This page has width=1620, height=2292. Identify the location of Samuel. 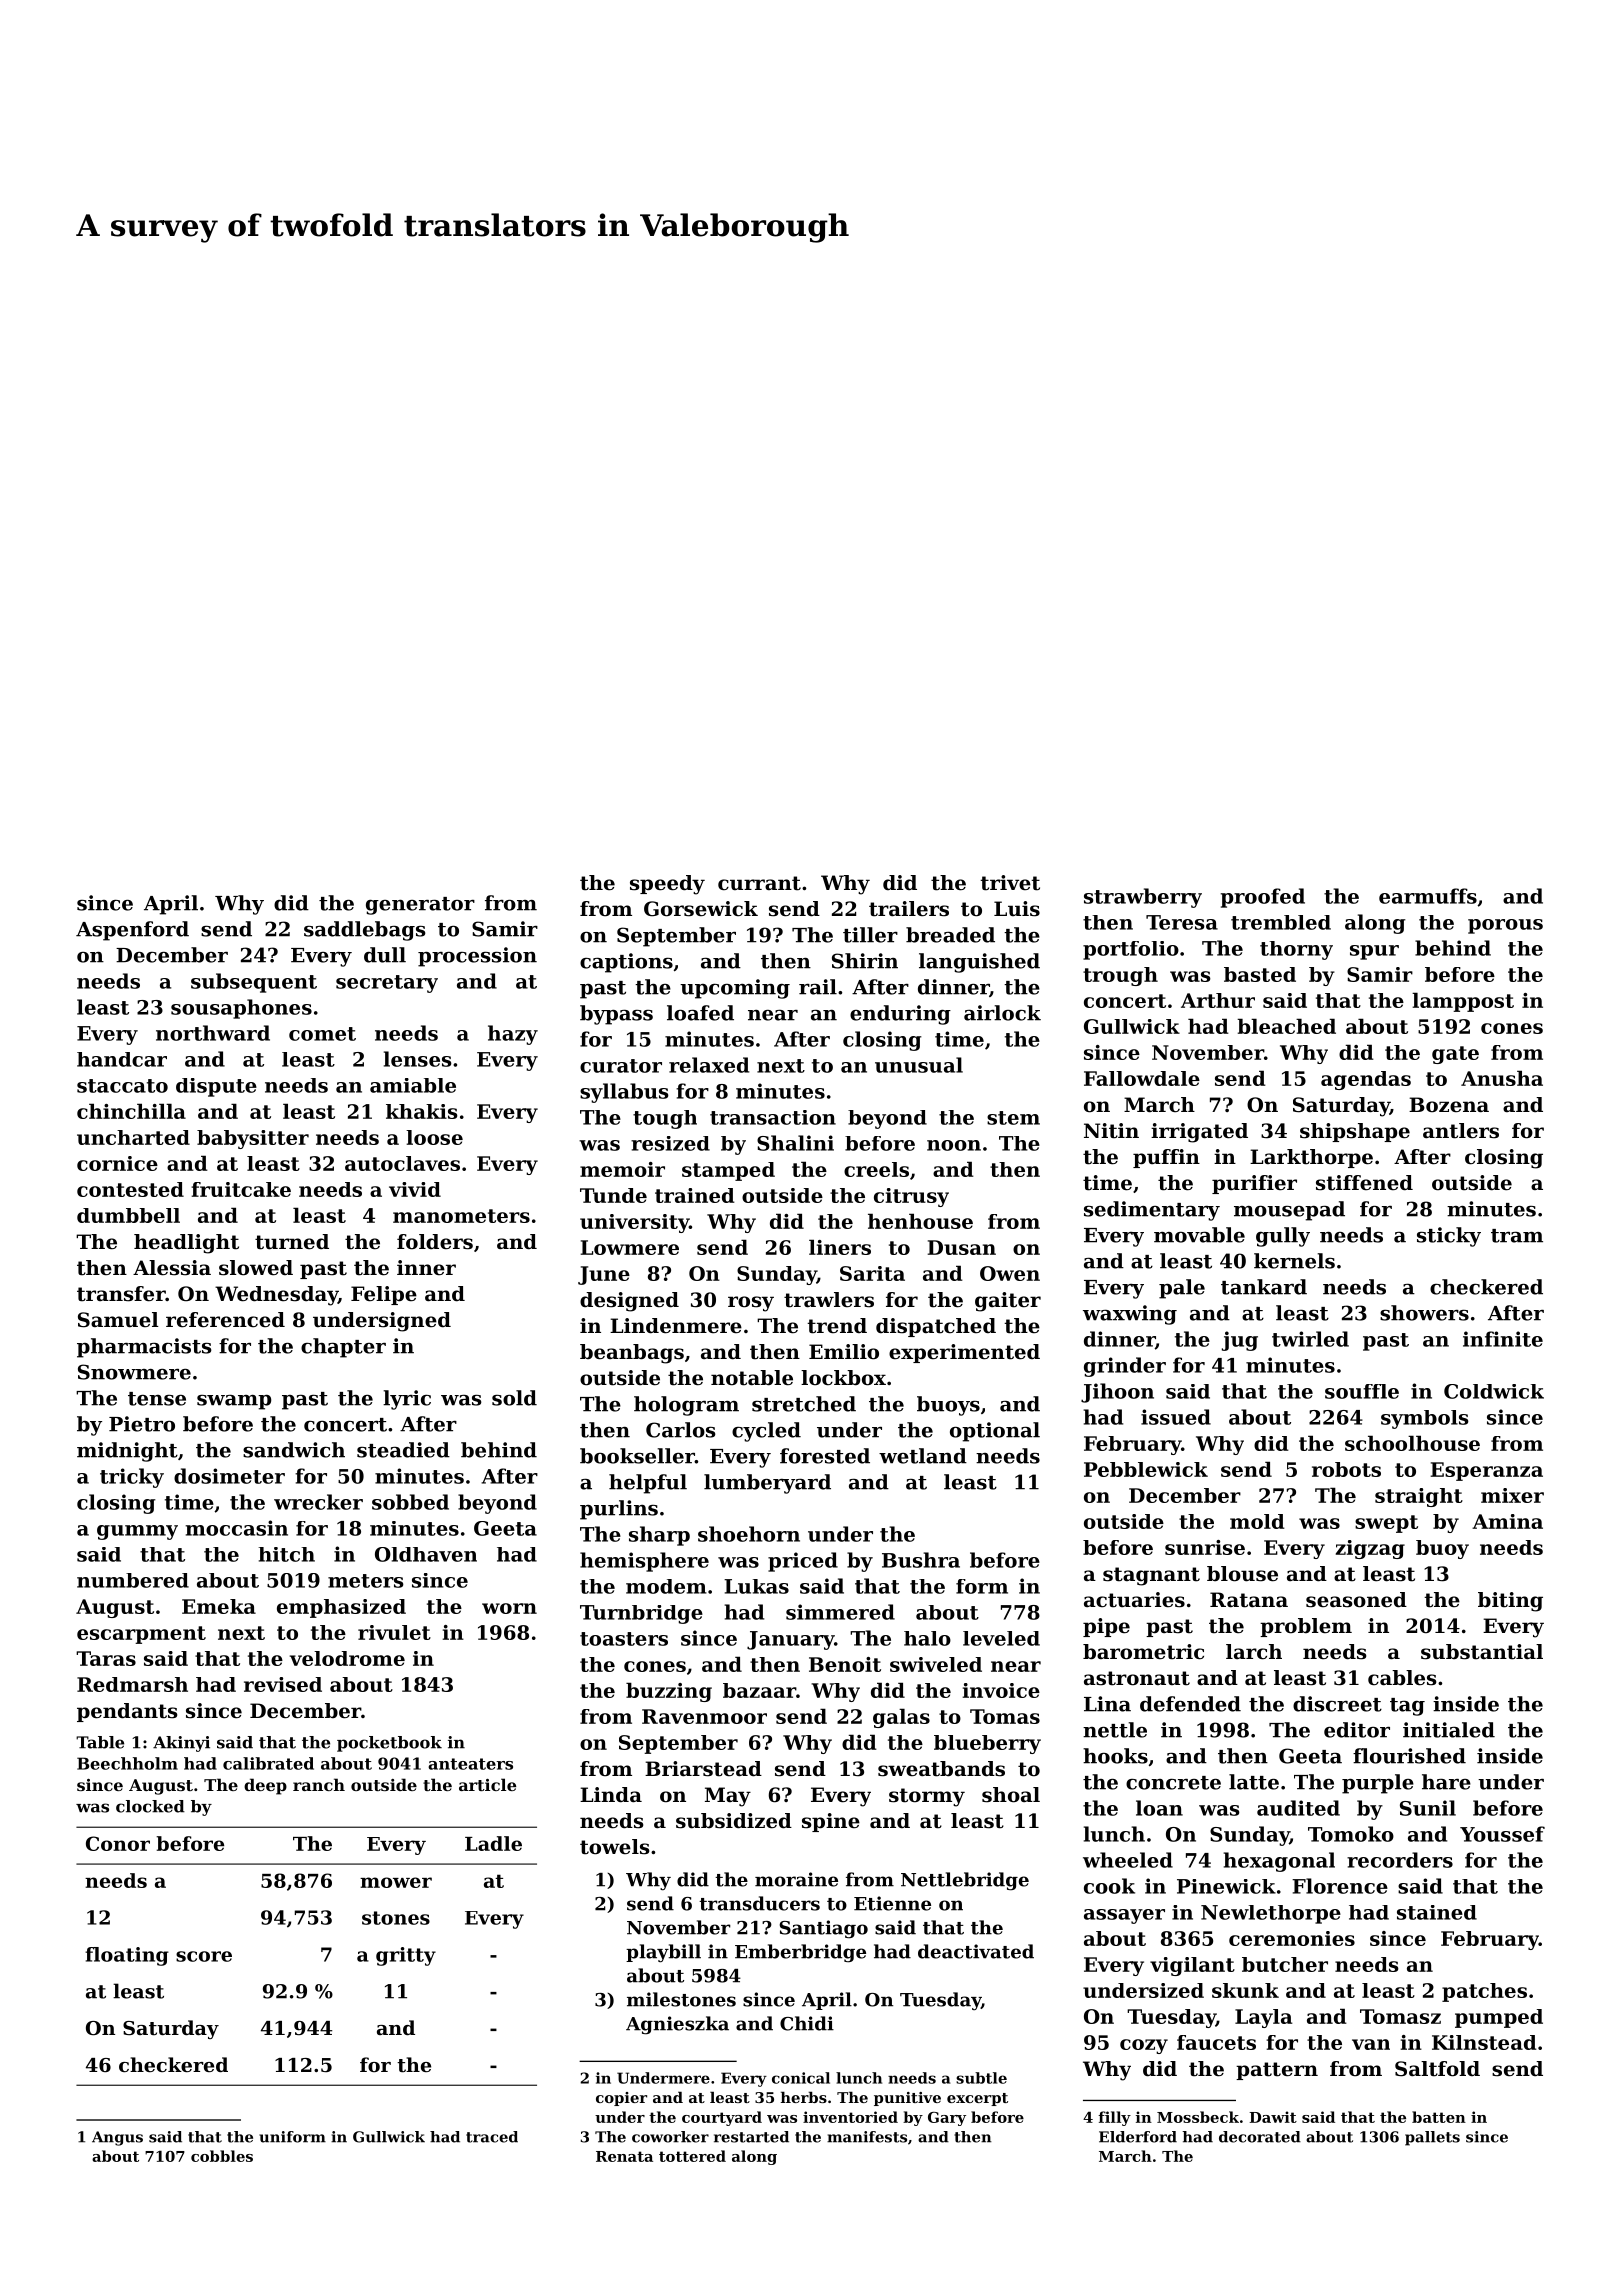
(118, 1320).
